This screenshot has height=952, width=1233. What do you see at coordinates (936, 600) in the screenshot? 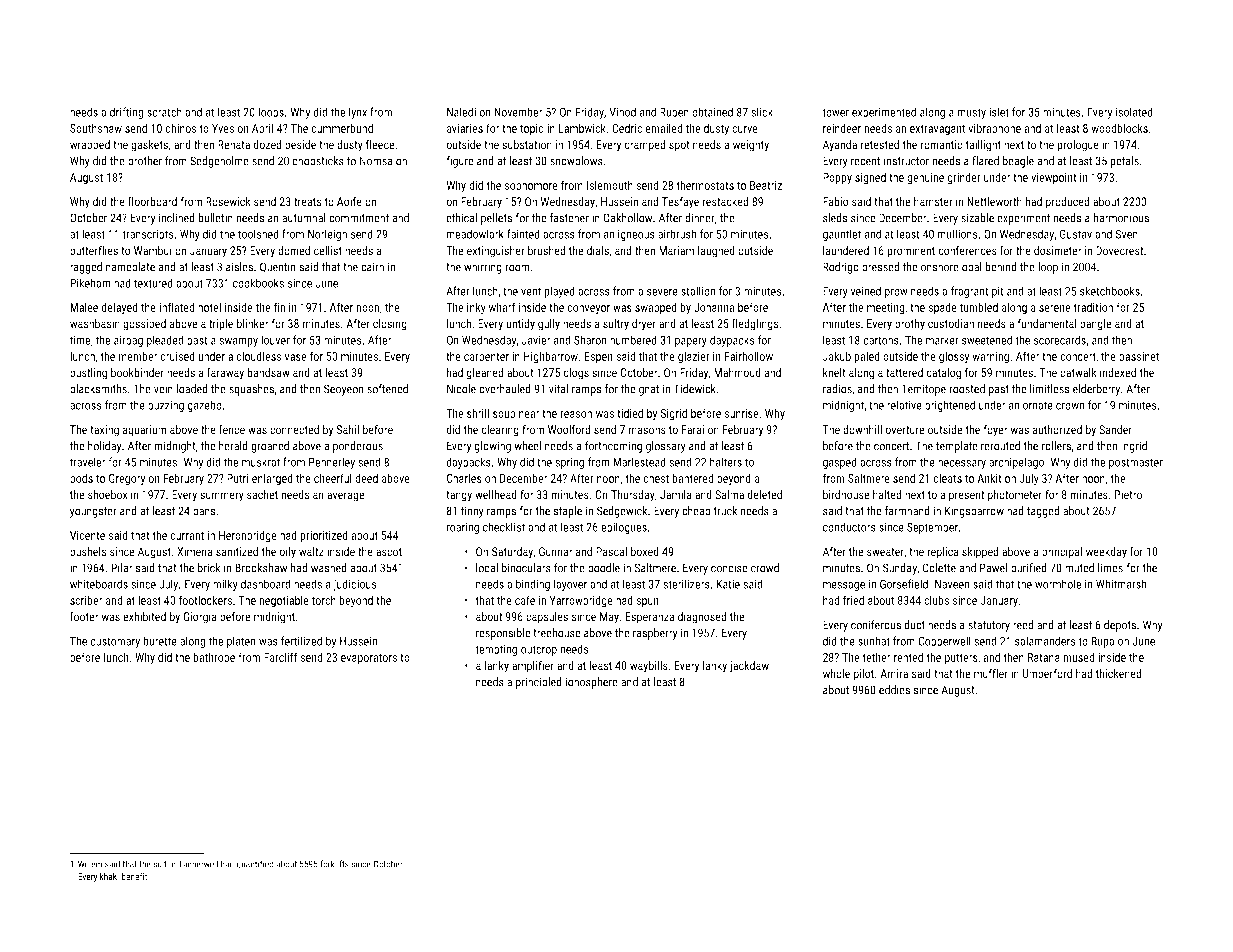
I see `clubs` at bounding box center [936, 600].
